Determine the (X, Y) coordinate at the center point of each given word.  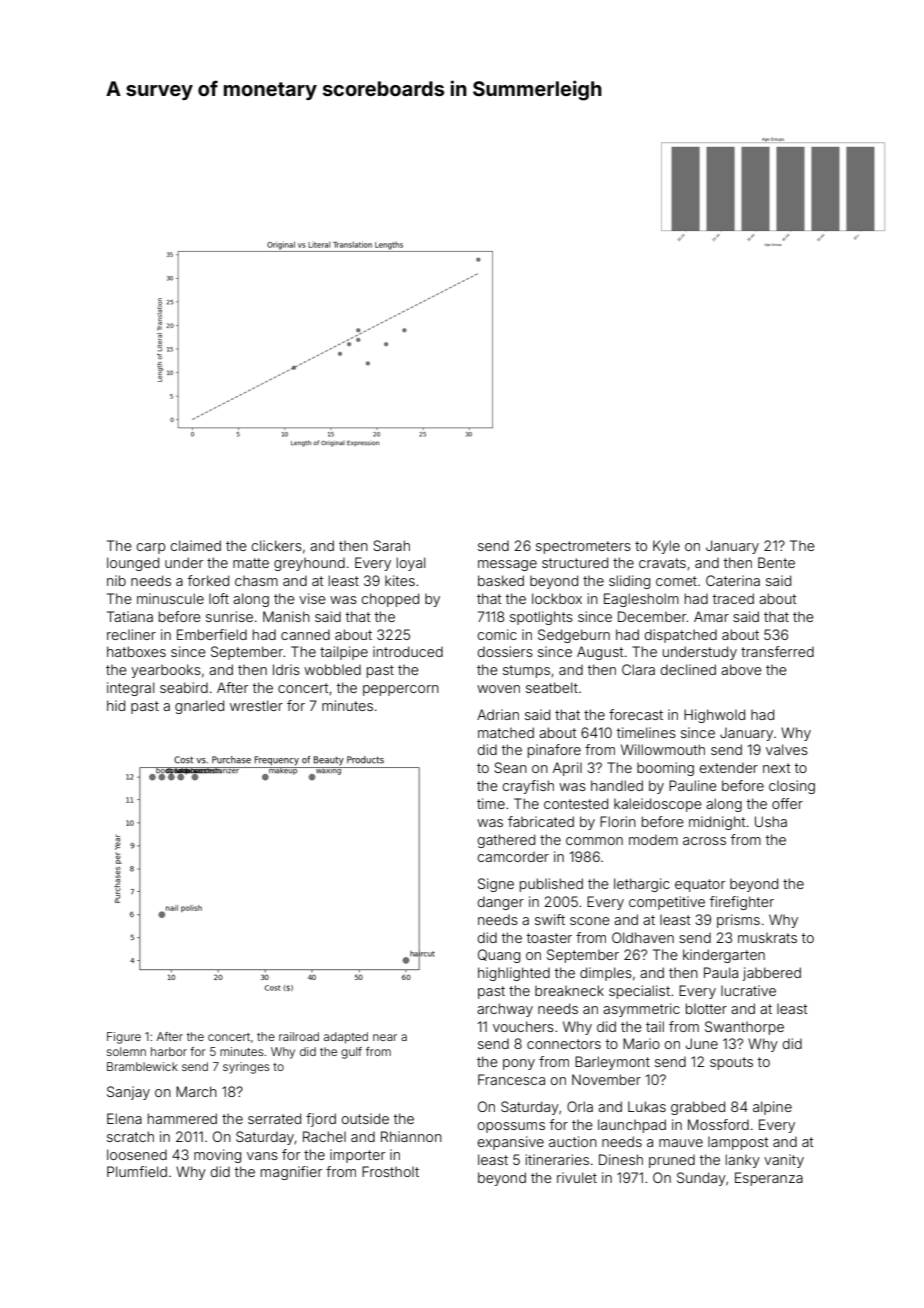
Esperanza (769, 1179)
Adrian (498, 714)
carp (151, 548)
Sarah (391, 545)
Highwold (714, 716)
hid (116, 705)
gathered (506, 841)
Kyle (666, 547)
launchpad (632, 1126)
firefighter (742, 903)
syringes (246, 1068)
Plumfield (137, 1171)
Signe (496, 885)
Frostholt (390, 1171)
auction (573, 1141)
